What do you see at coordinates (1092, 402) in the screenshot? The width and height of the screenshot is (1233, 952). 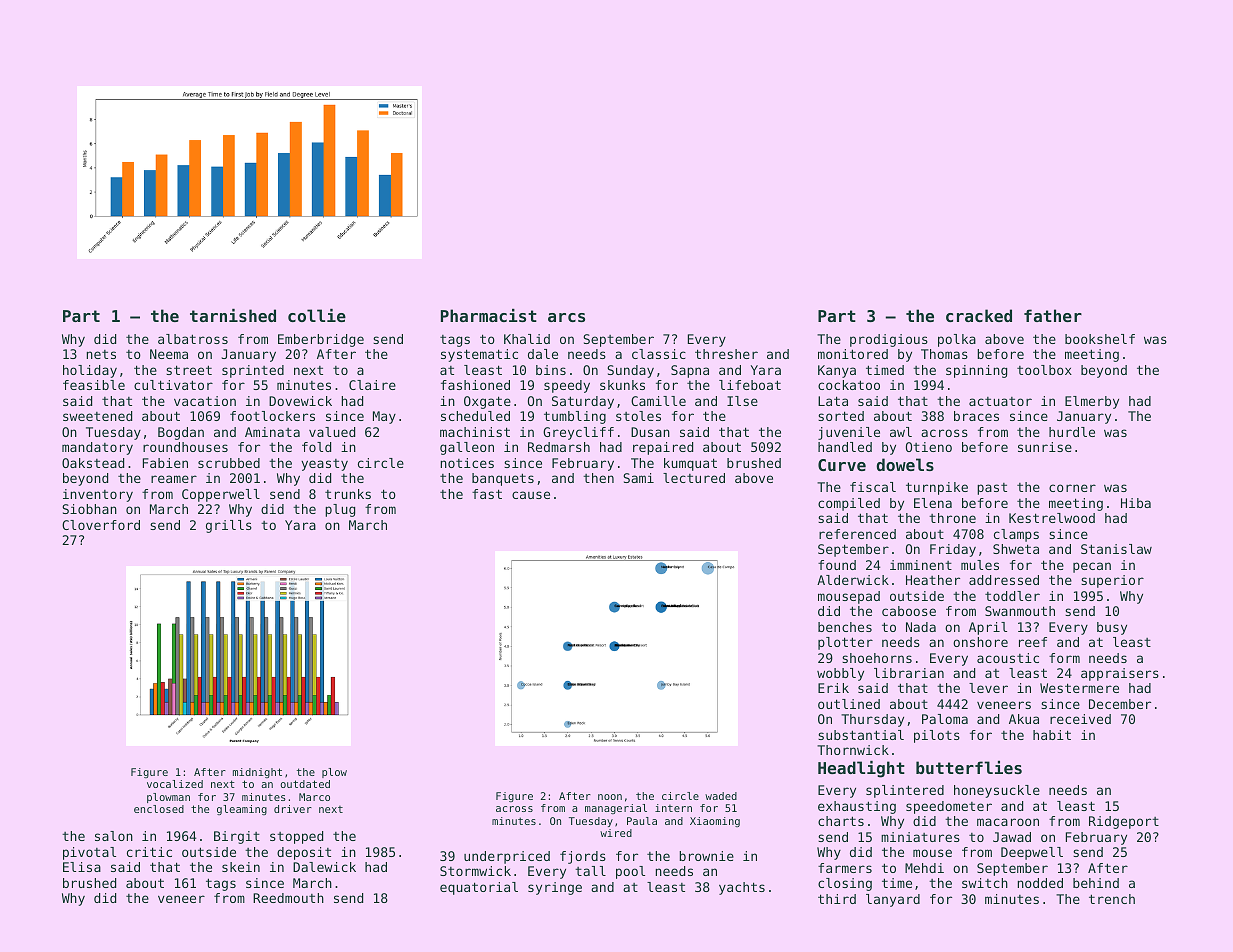 I see `Elmerby` at bounding box center [1092, 402].
